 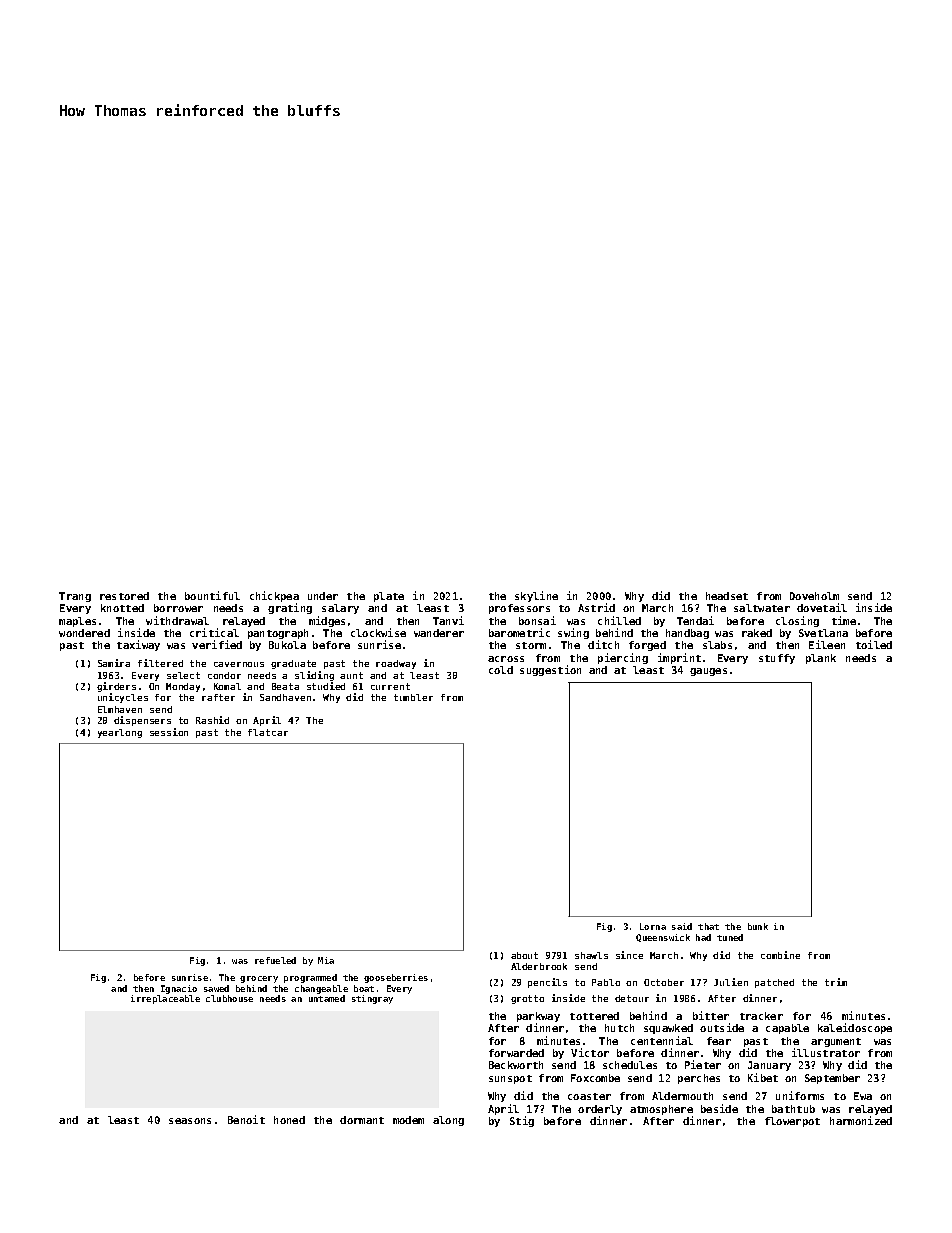 What do you see at coordinates (516, 1053) in the page?
I see `forwarded` at bounding box center [516, 1053].
